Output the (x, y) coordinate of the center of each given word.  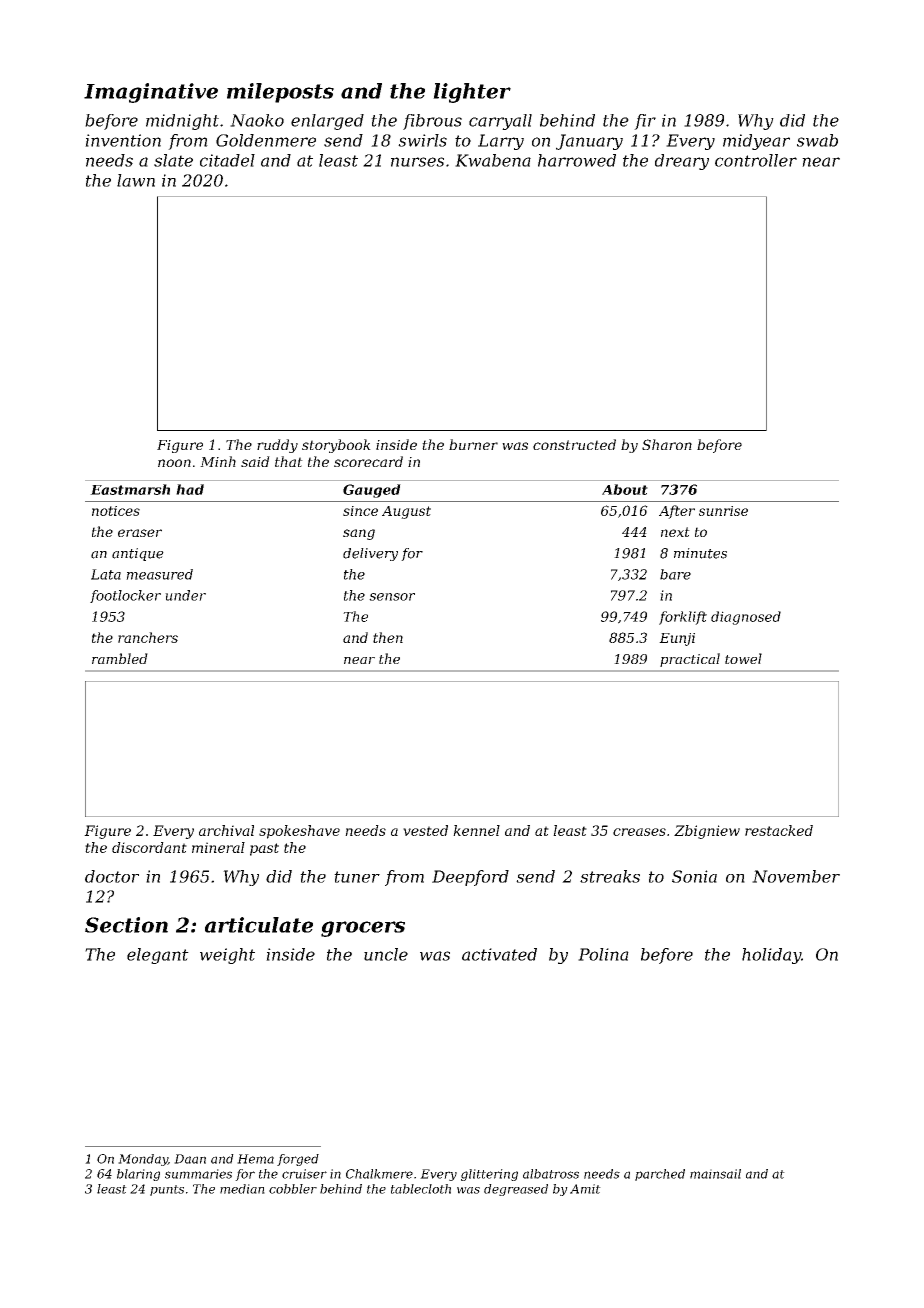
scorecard (368, 461)
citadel (227, 160)
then (388, 637)
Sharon (667, 444)
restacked (779, 830)
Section (126, 925)
